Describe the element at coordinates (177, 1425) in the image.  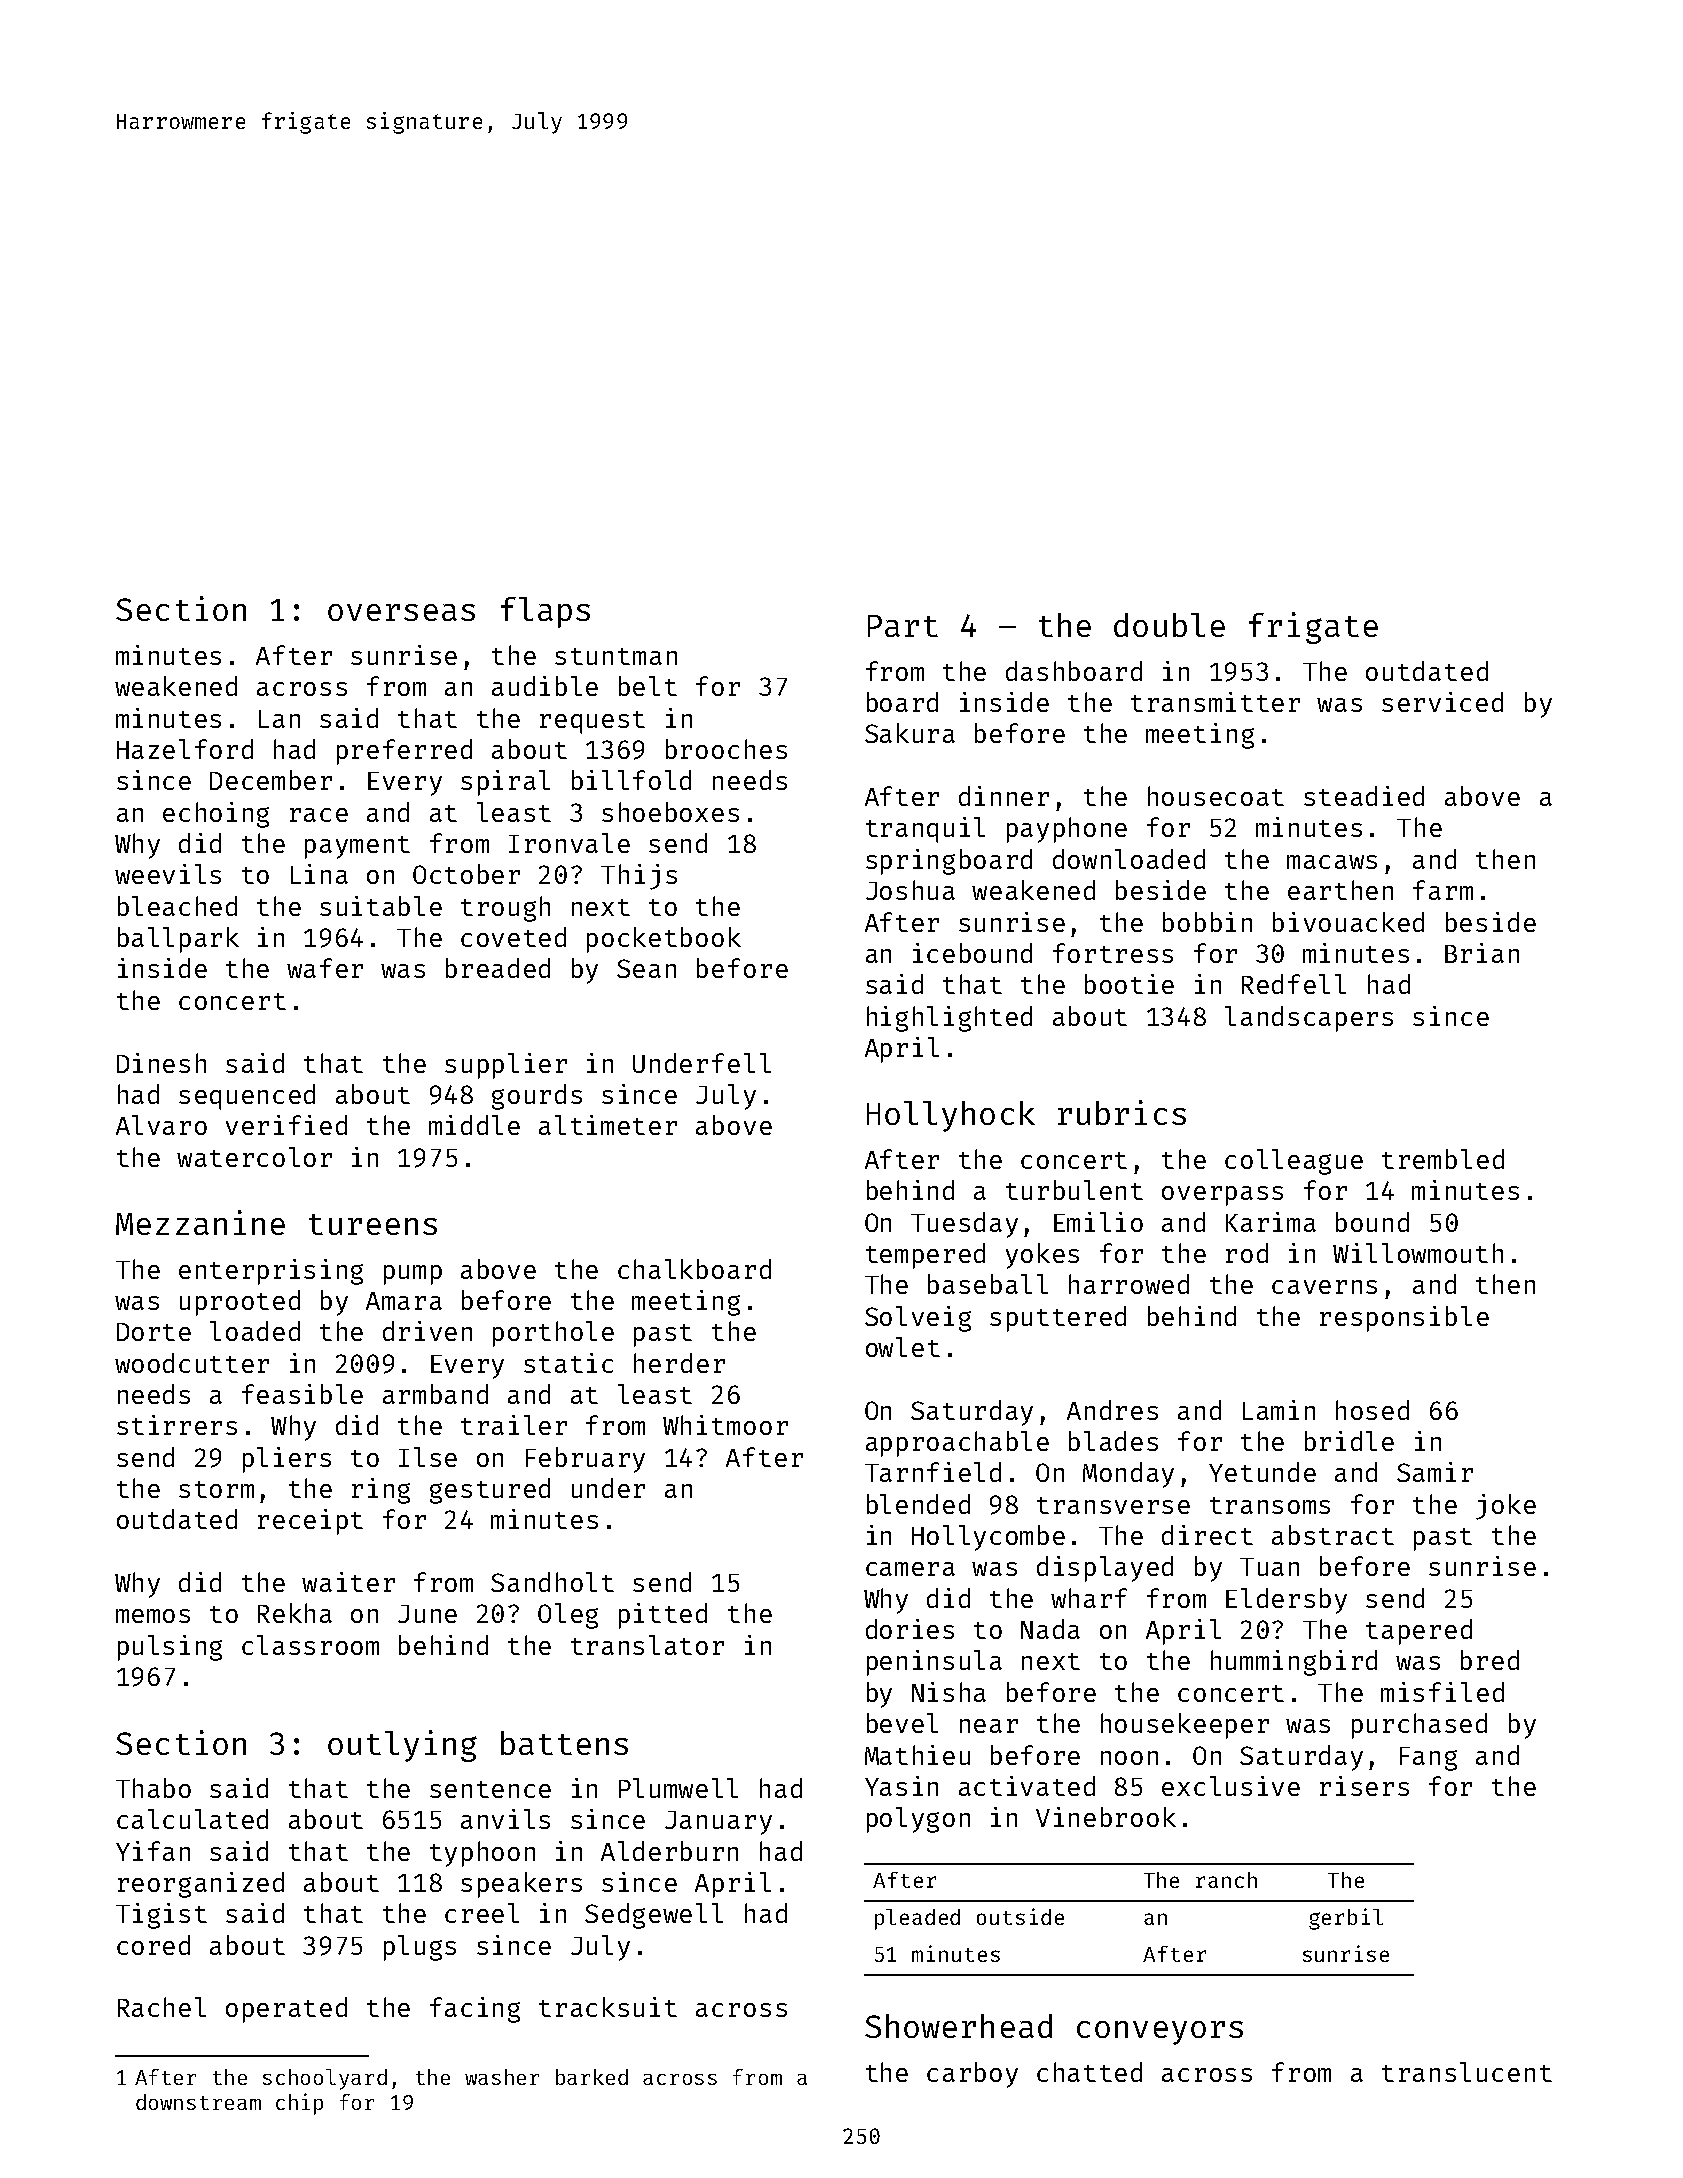
I see `stirrers` at that location.
